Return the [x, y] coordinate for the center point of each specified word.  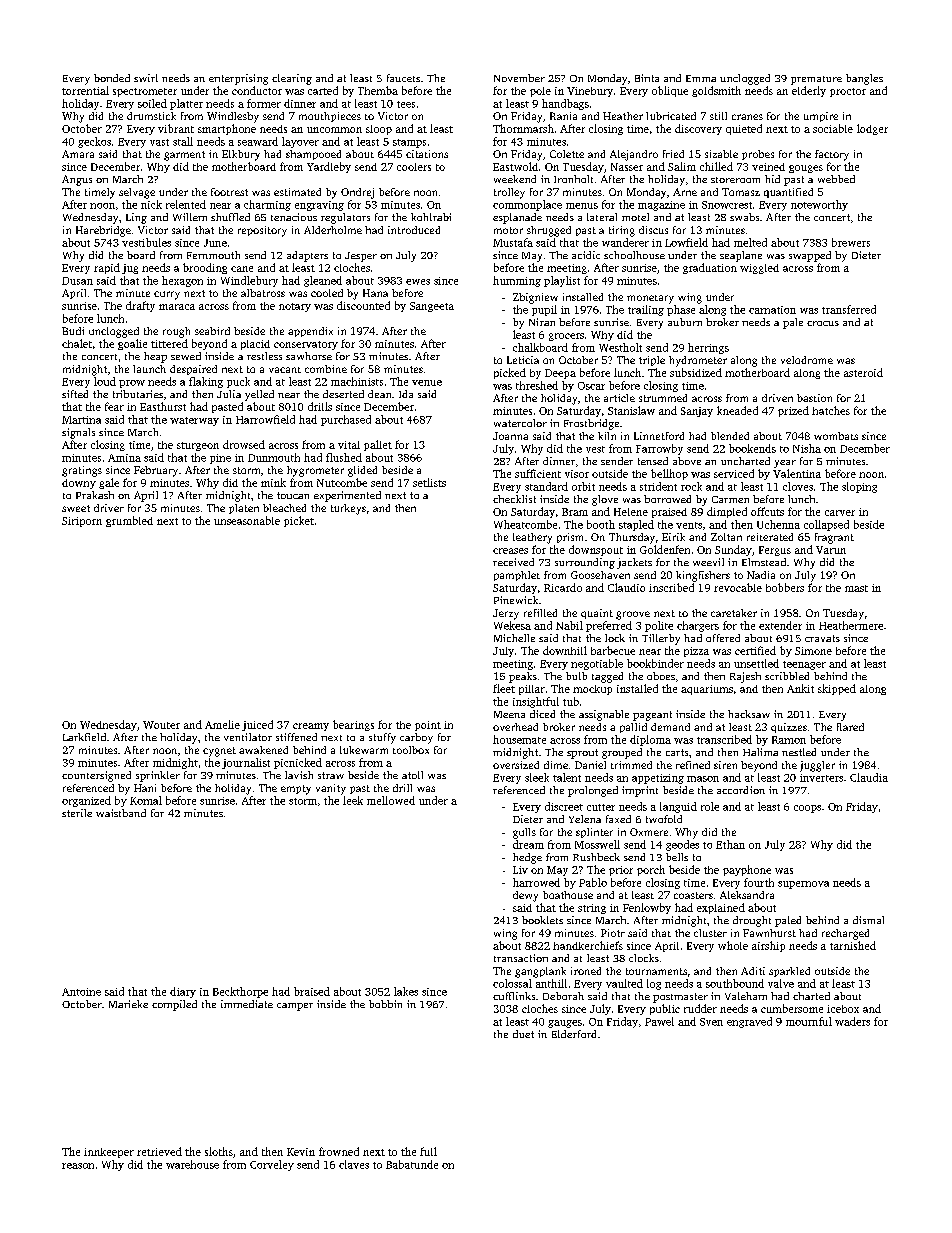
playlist [562, 281]
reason [78, 1166]
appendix [310, 332]
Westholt [620, 347]
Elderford [574, 1034]
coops [807, 809]
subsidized [696, 372]
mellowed [391, 800]
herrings [708, 348]
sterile [77, 813]
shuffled [230, 217]
